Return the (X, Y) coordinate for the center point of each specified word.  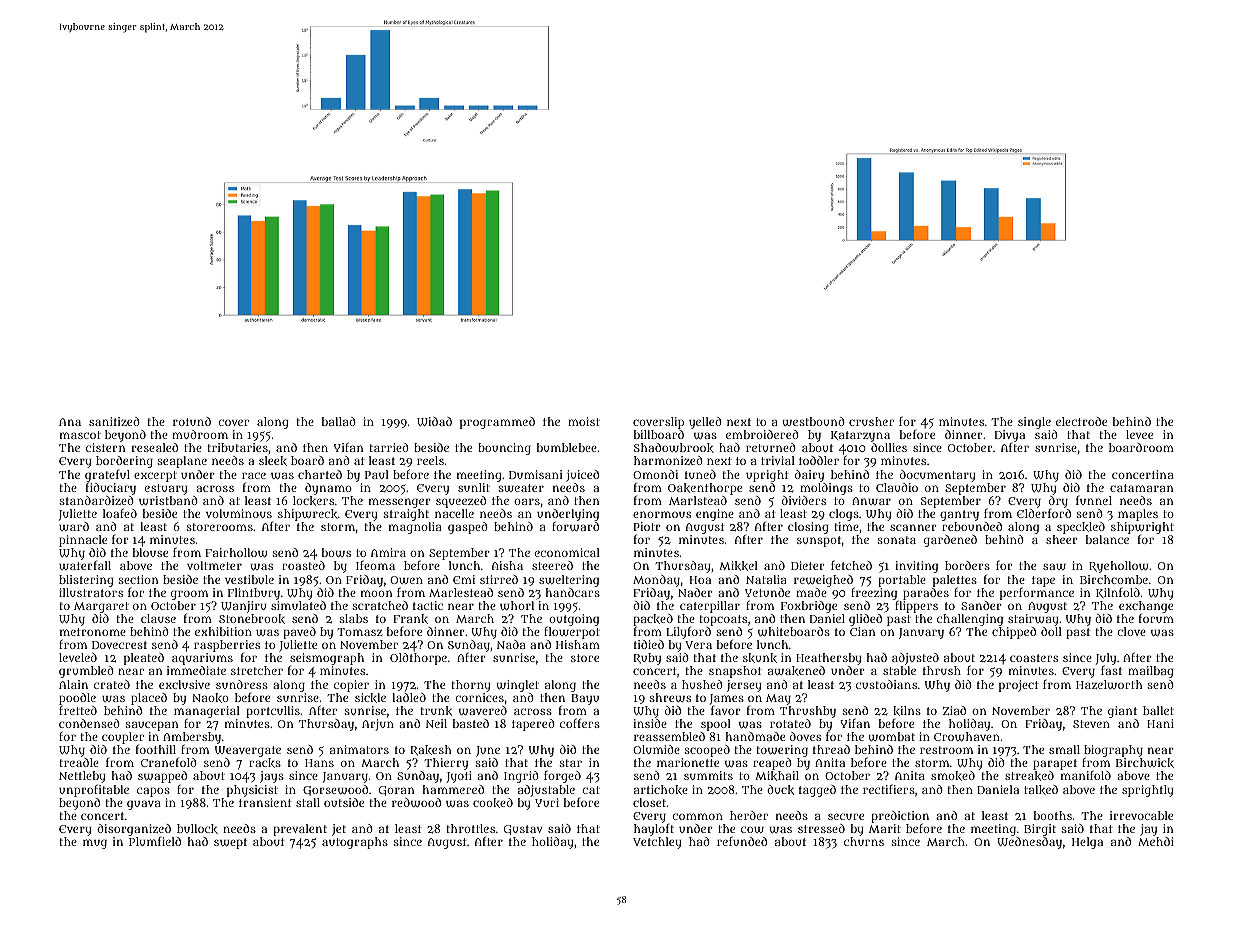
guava (144, 805)
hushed (702, 684)
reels (430, 460)
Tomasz (360, 632)
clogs (844, 515)
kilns (907, 711)
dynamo (328, 489)
